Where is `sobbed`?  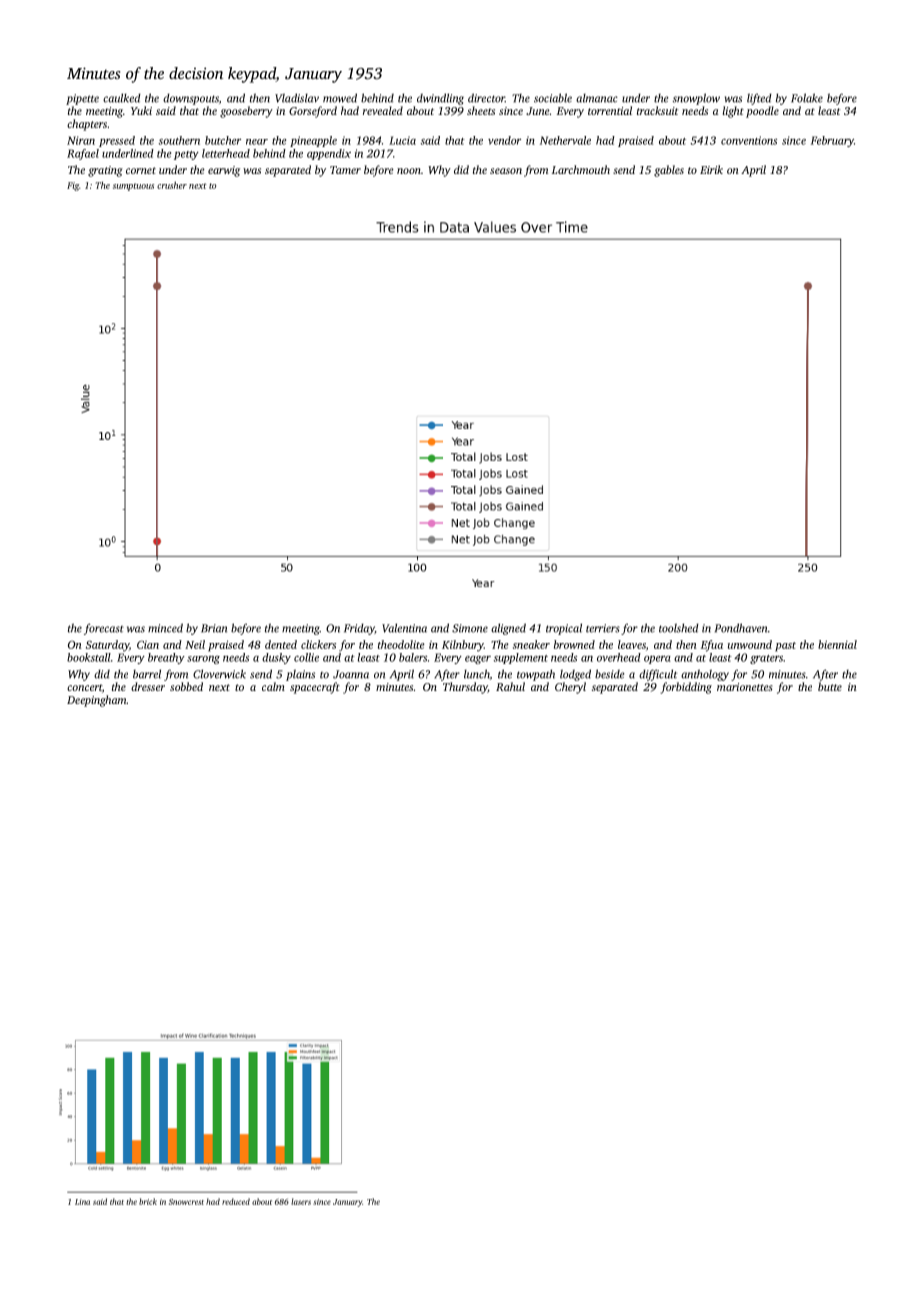
sobbed is located at coordinates (186, 686).
